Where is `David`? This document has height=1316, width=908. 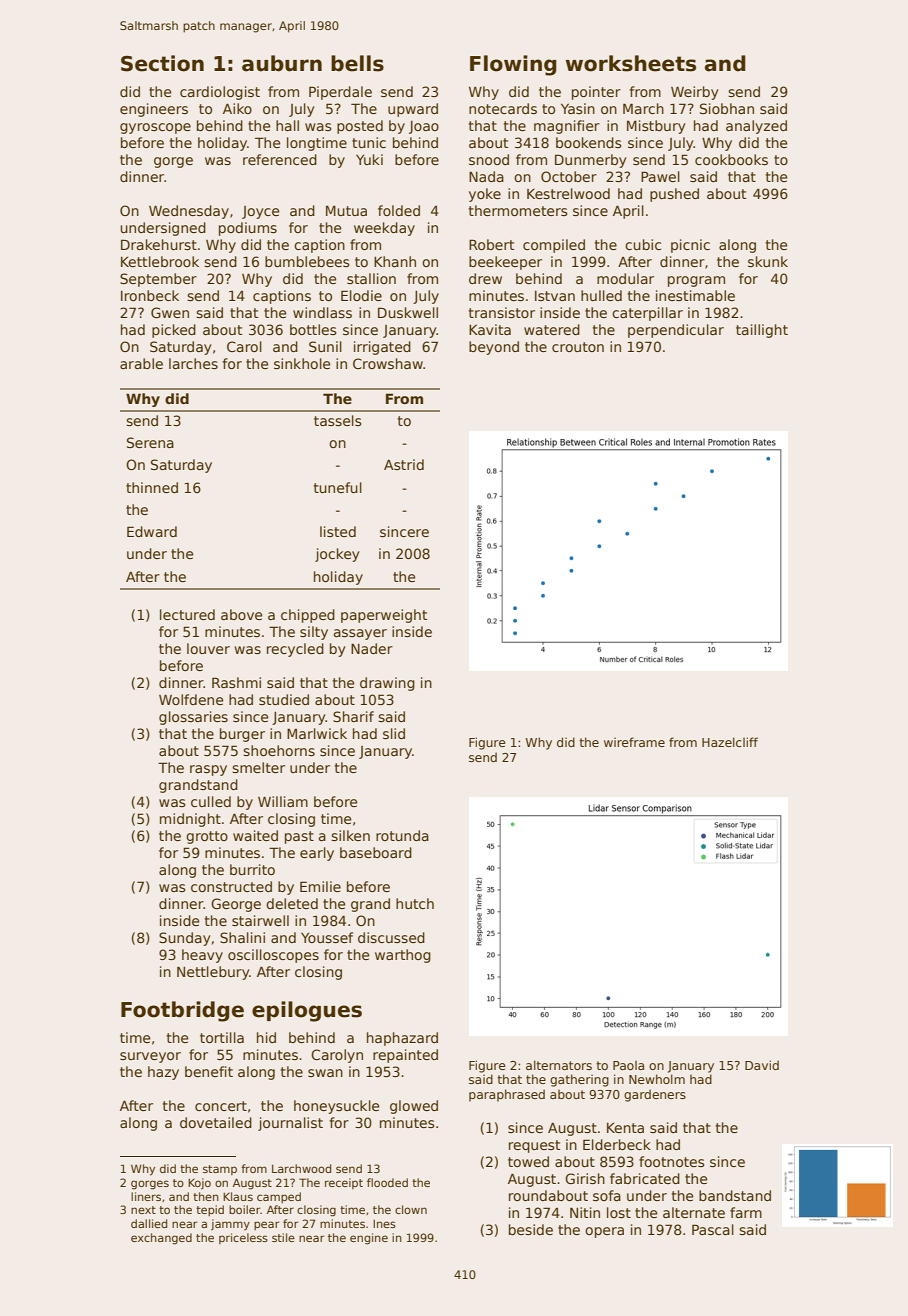
David is located at coordinates (762, 1065).
